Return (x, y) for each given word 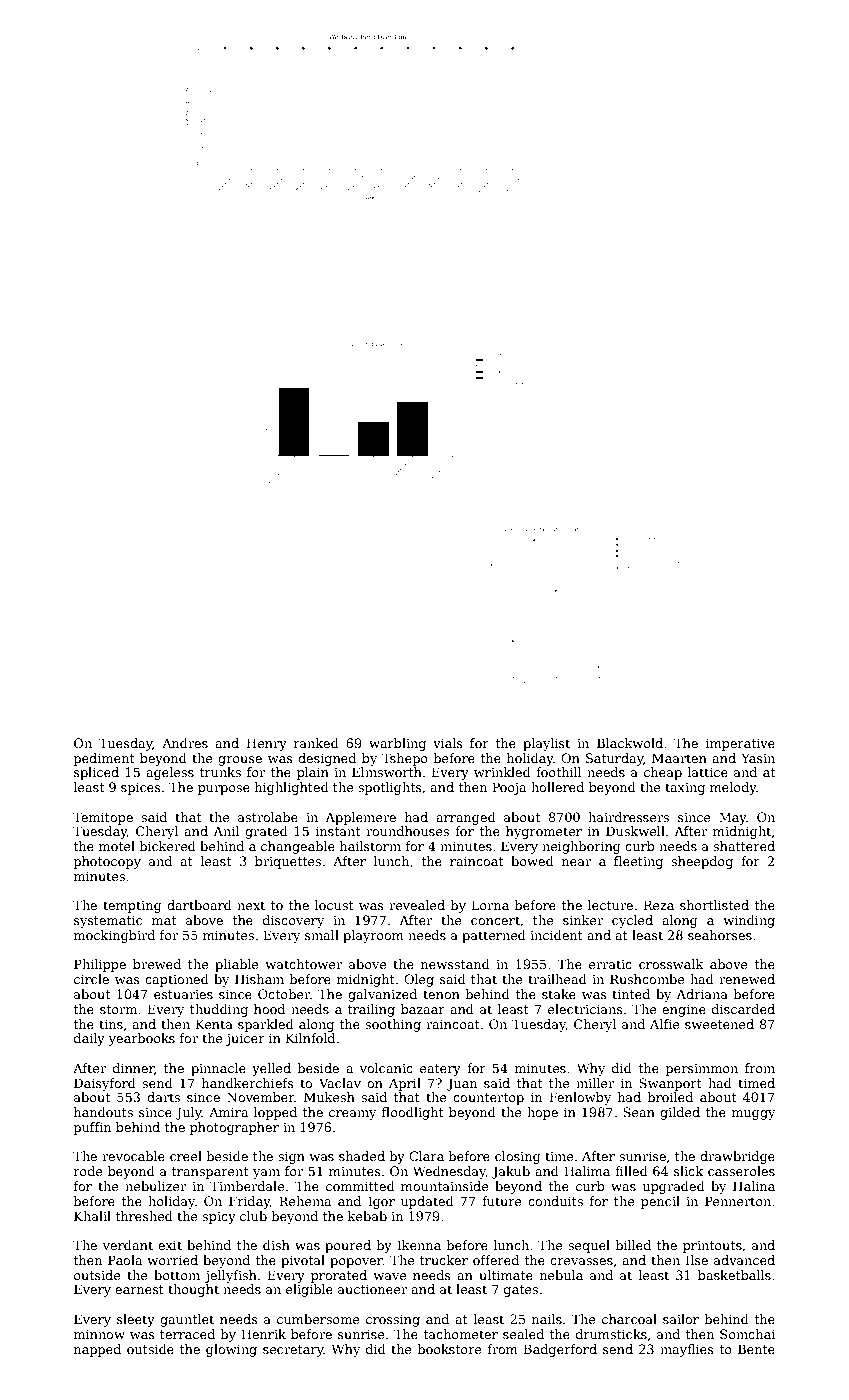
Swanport (670, 1084)
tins (111, 1024)
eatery (440, 1070)
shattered (744, 846)
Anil (226, 831)
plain (313, 773)
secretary (293, 1351)
